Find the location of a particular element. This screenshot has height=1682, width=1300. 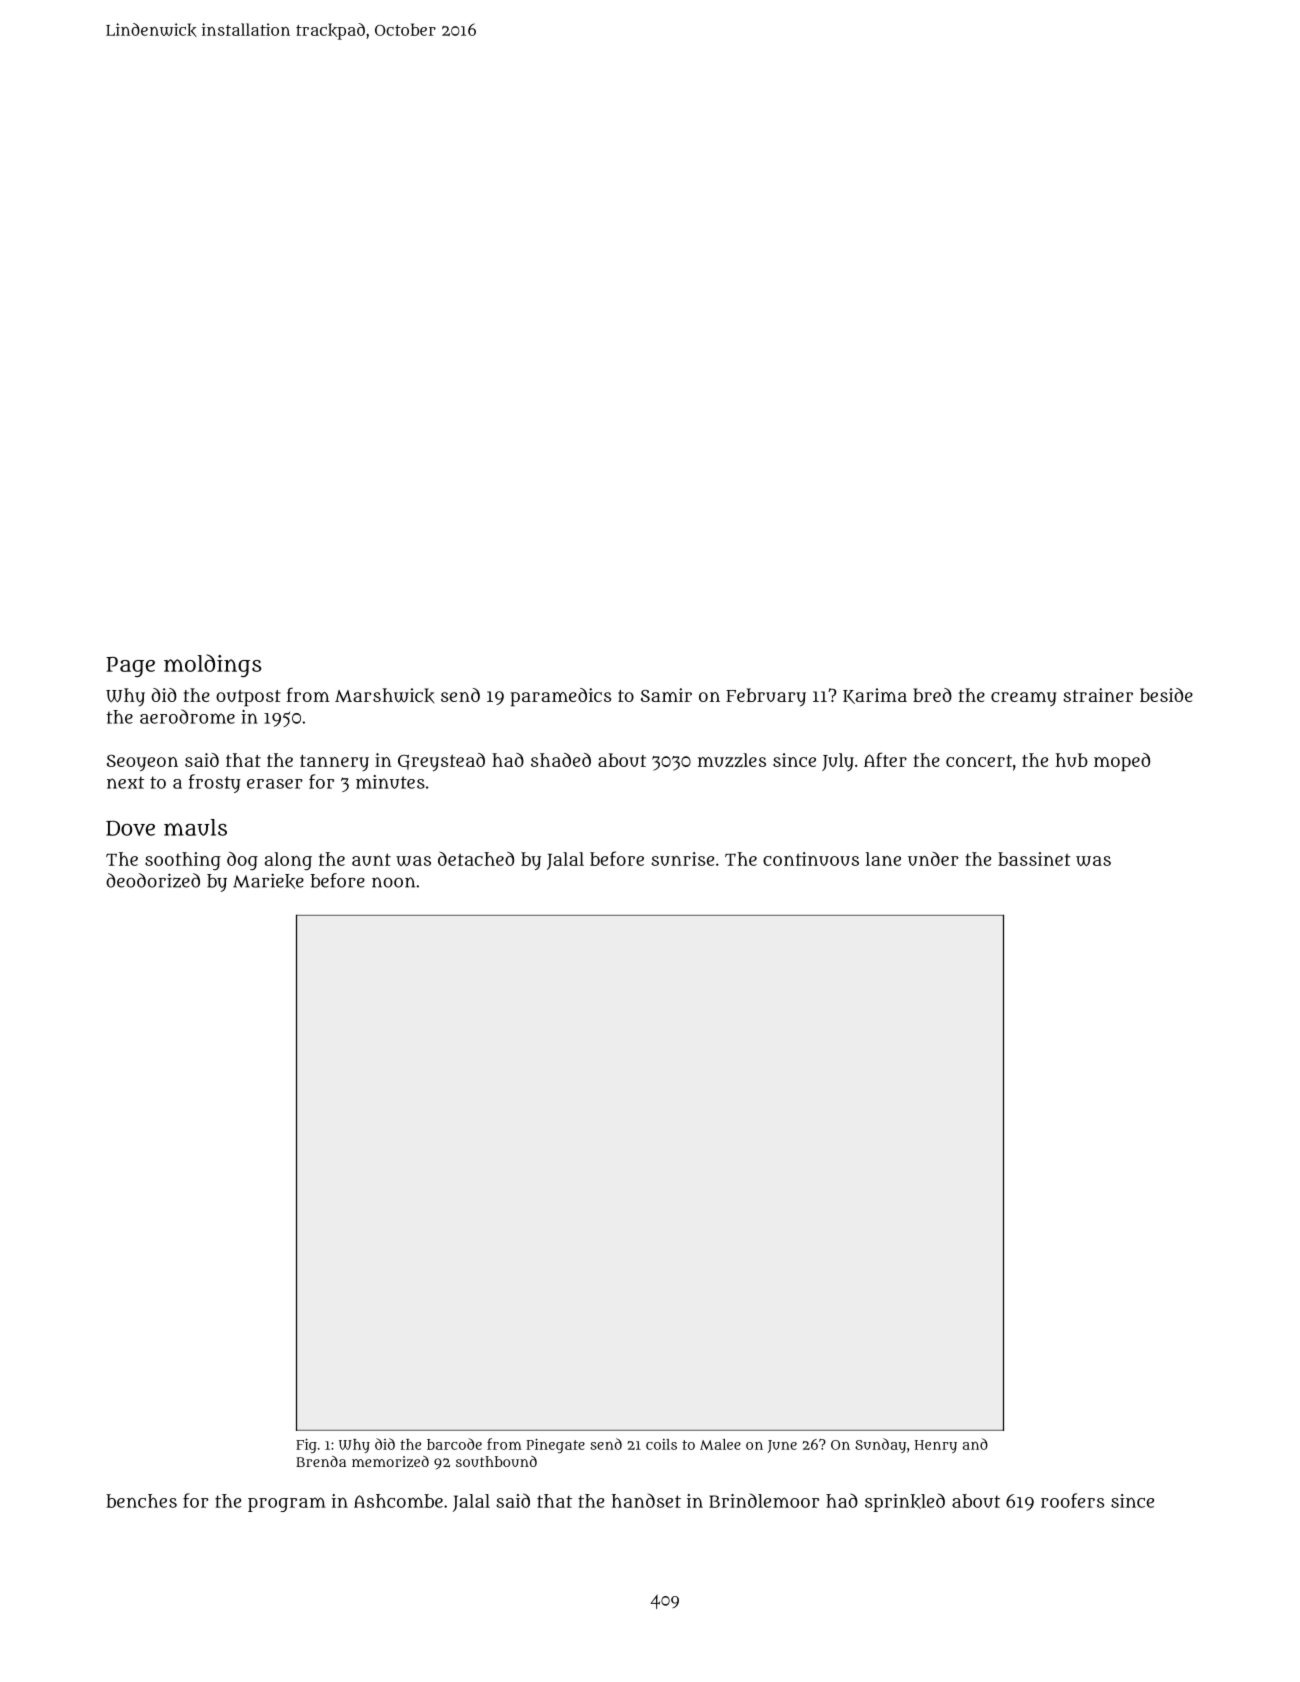

Fig is located at coordinates (306, 1446).
